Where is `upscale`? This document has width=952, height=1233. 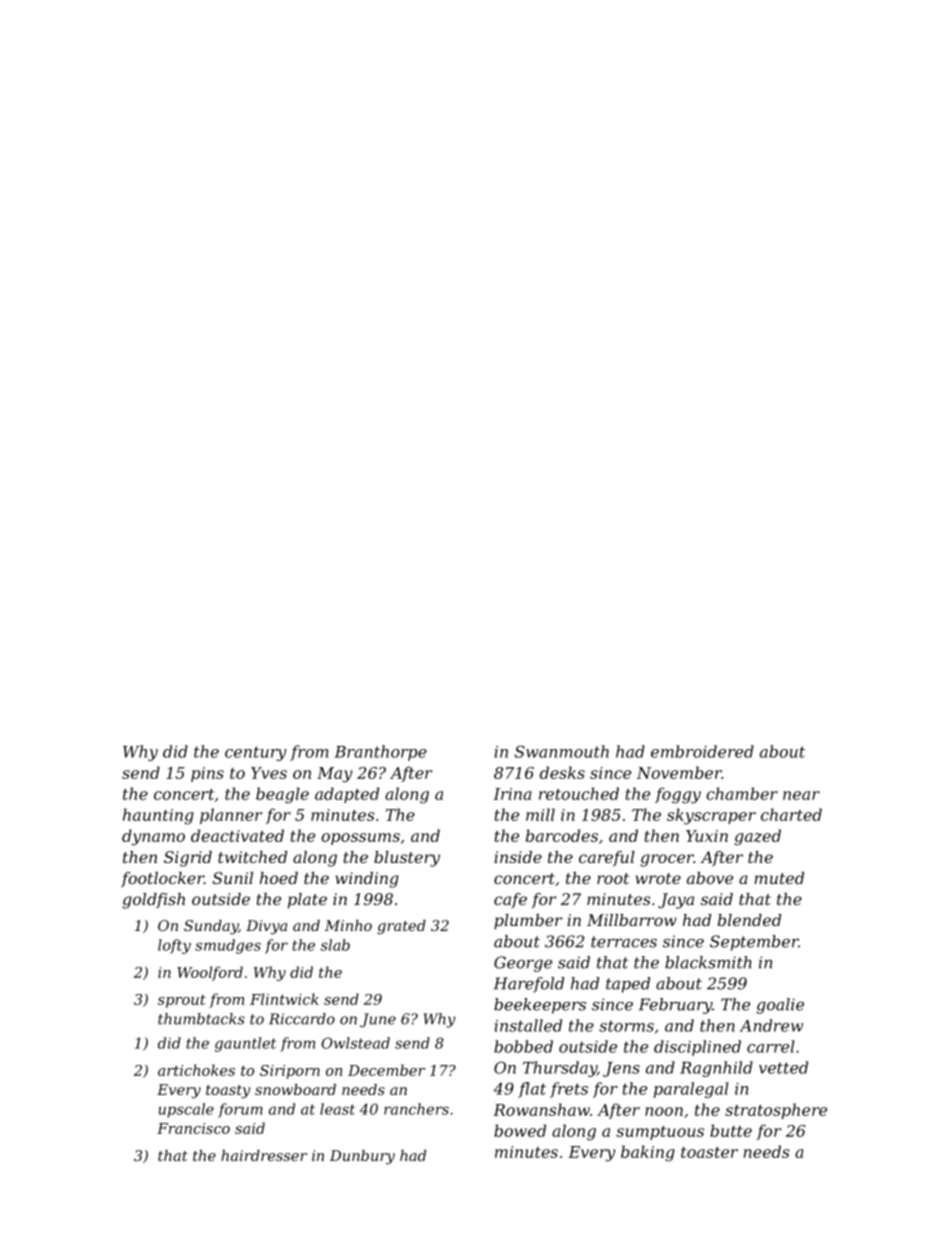
upscale is located at coordinates (186, 1110).
